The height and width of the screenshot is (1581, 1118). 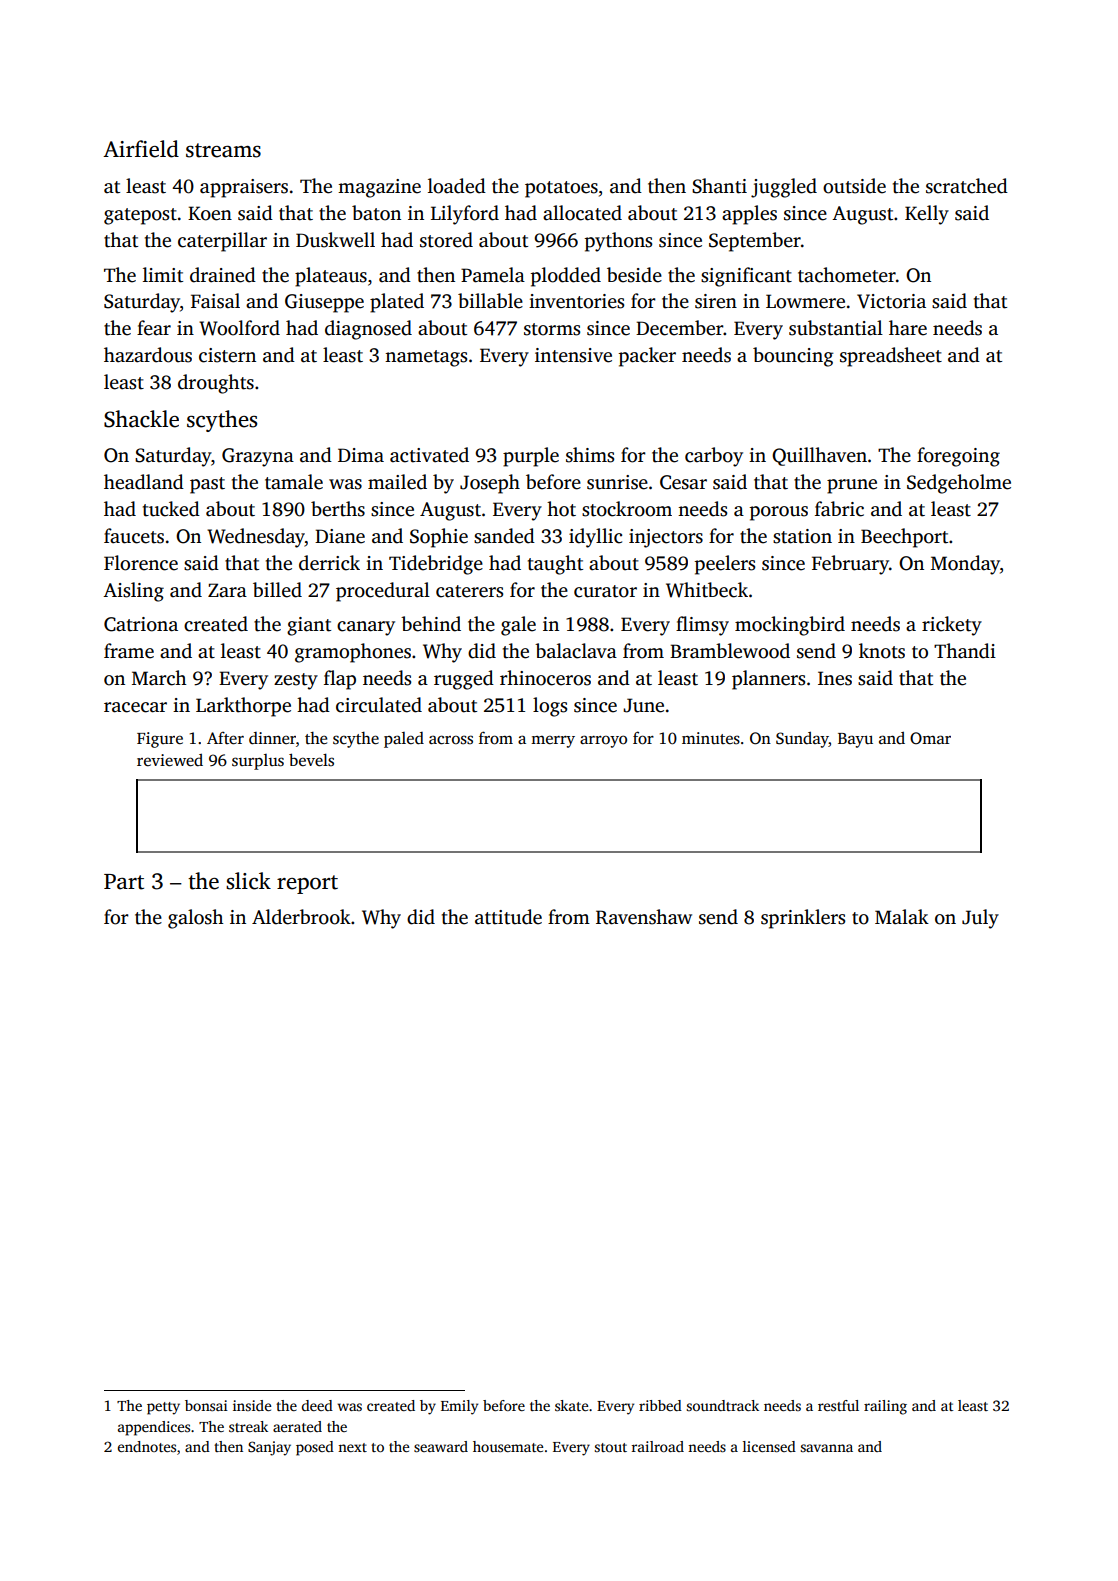 What do you see at coordinates (141, 149) in the screenshot?
I see `Airfield` at bounding box center [141, 149].
